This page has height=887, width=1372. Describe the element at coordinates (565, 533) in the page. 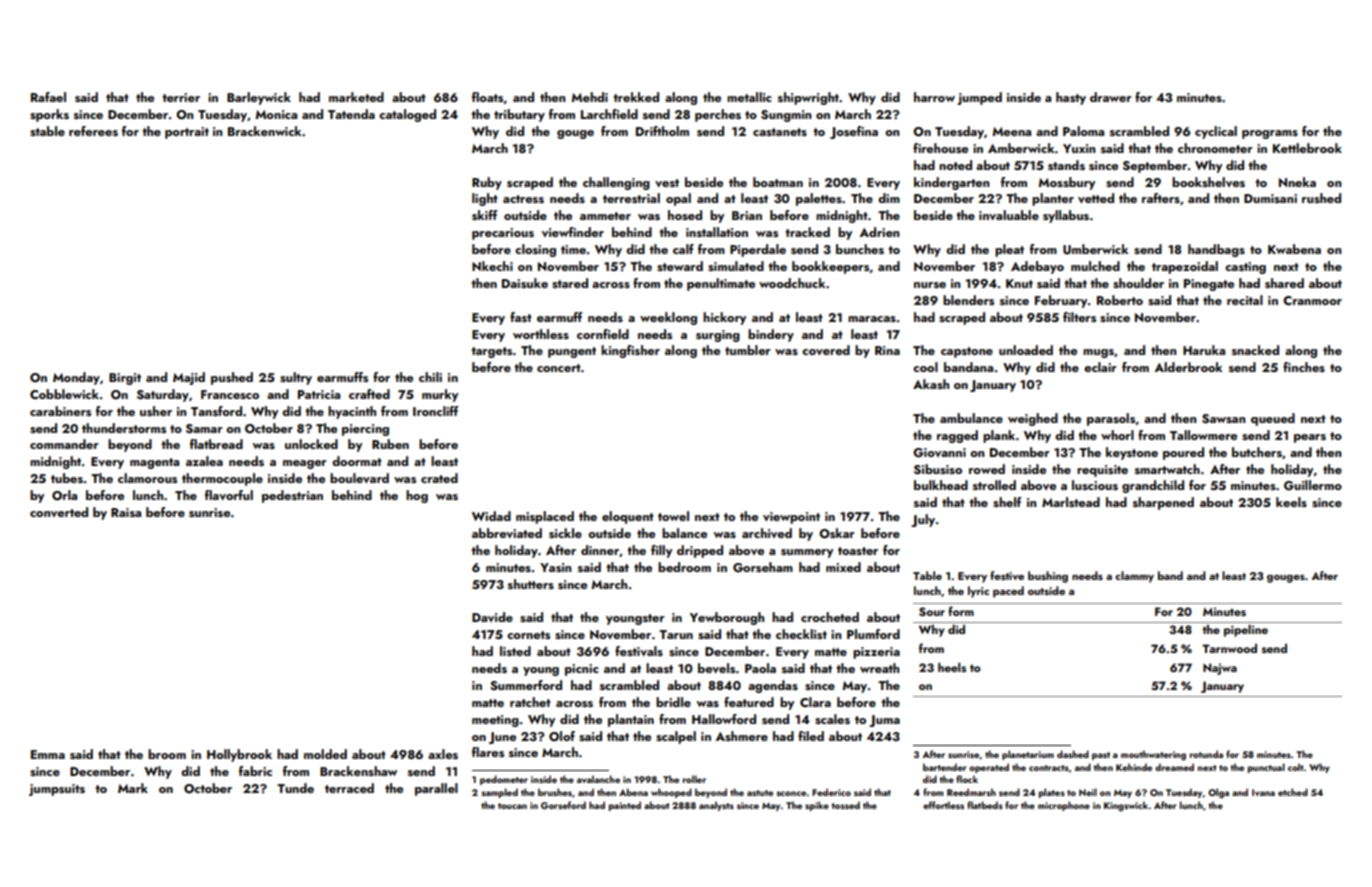

I see `sickle` at that location.
